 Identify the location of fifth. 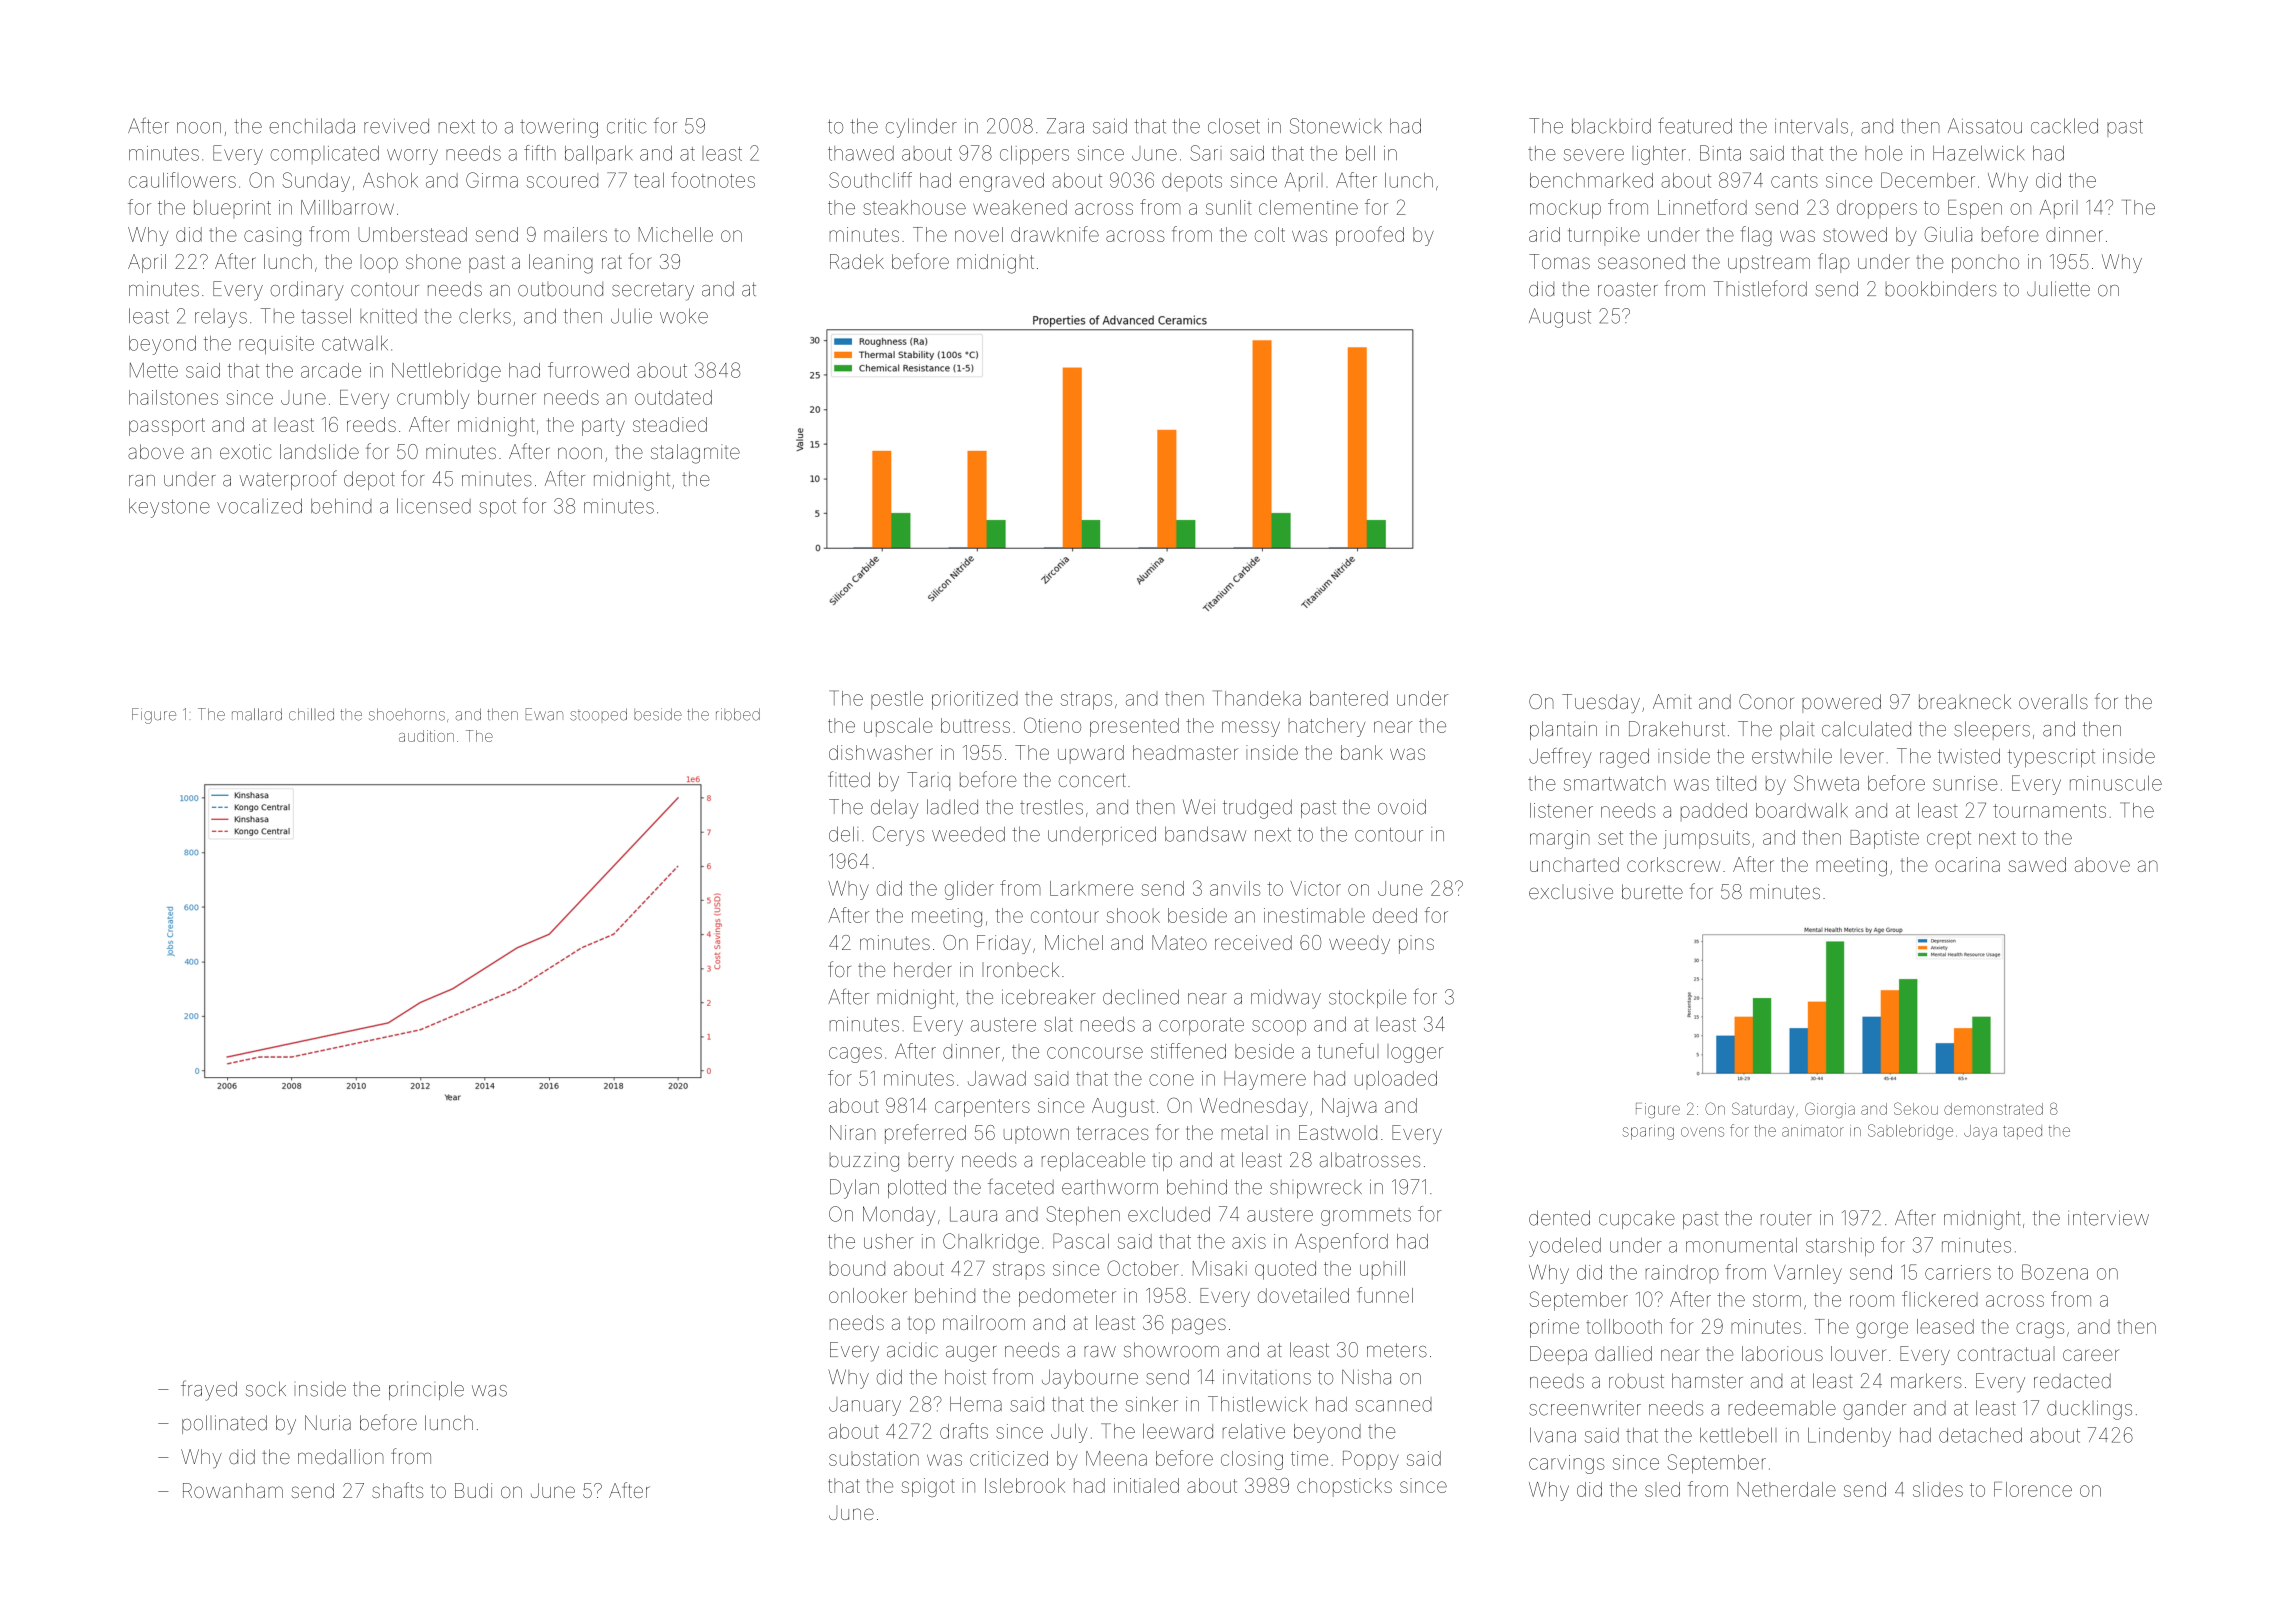
(540, 153).
